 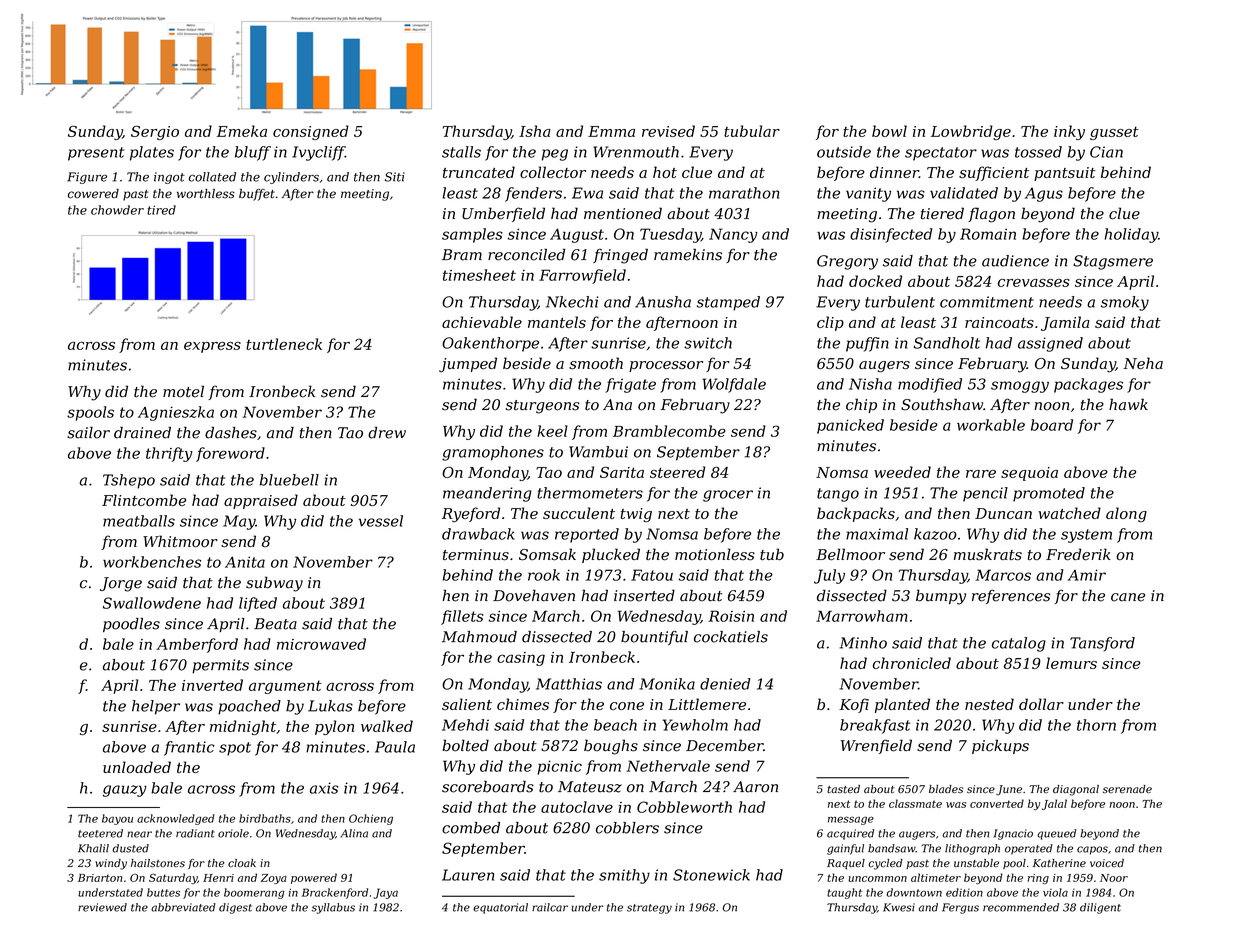 What do you see at coordinates (311, 132) in the page?
I see `consigned` at bounding box center [311, 132].
